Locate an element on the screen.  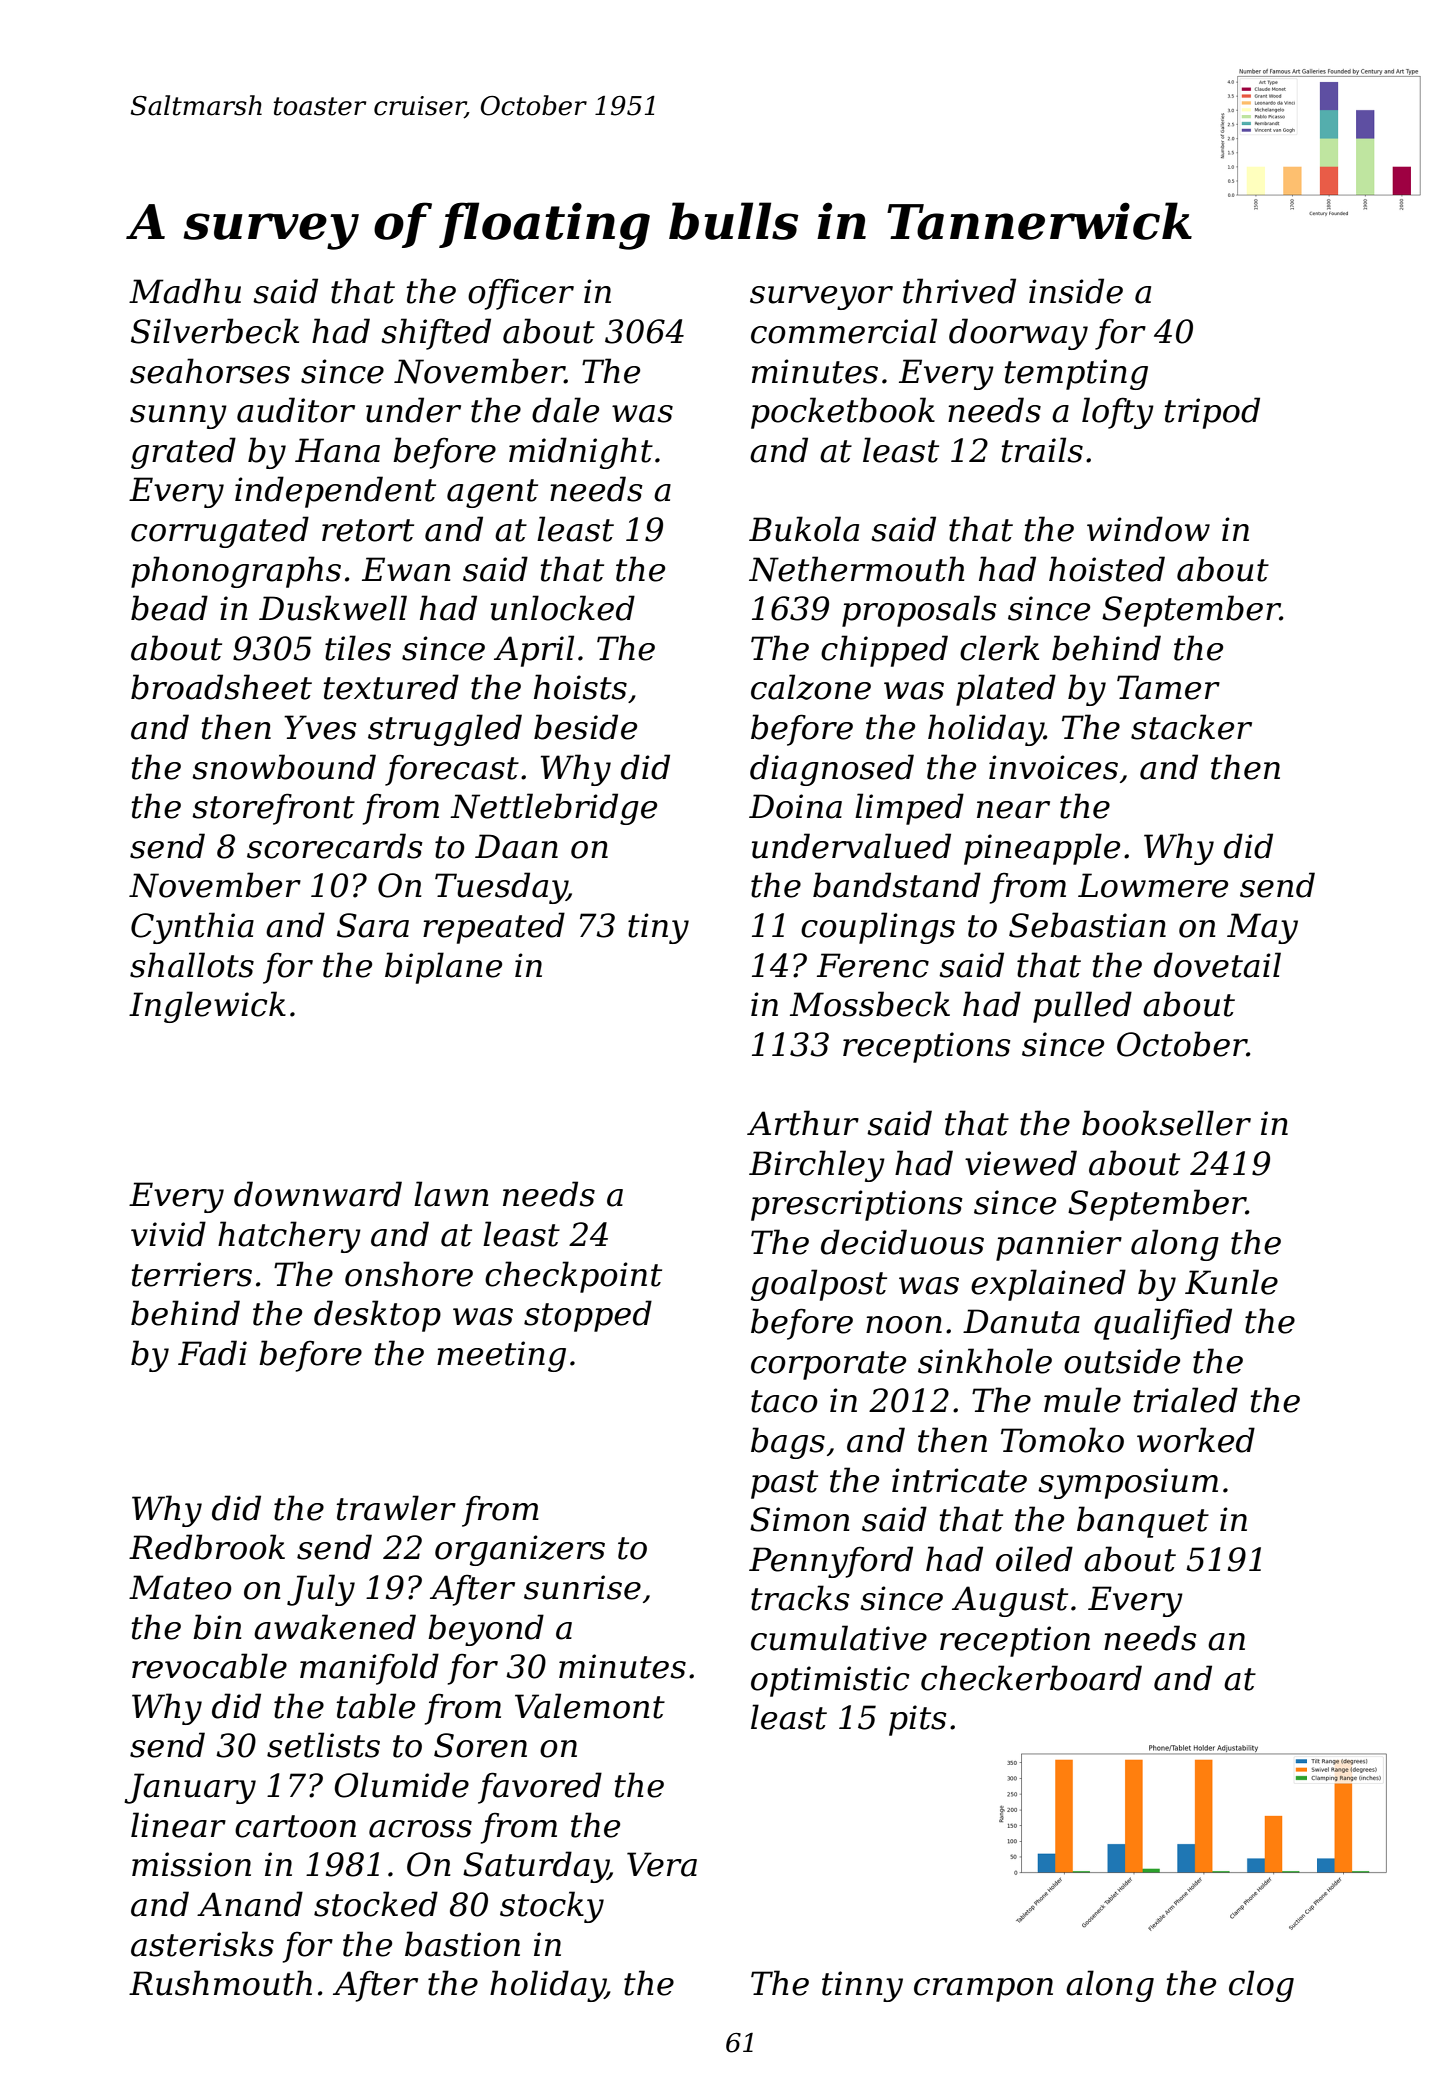
stacker is located at coordinates (1191, 727).
